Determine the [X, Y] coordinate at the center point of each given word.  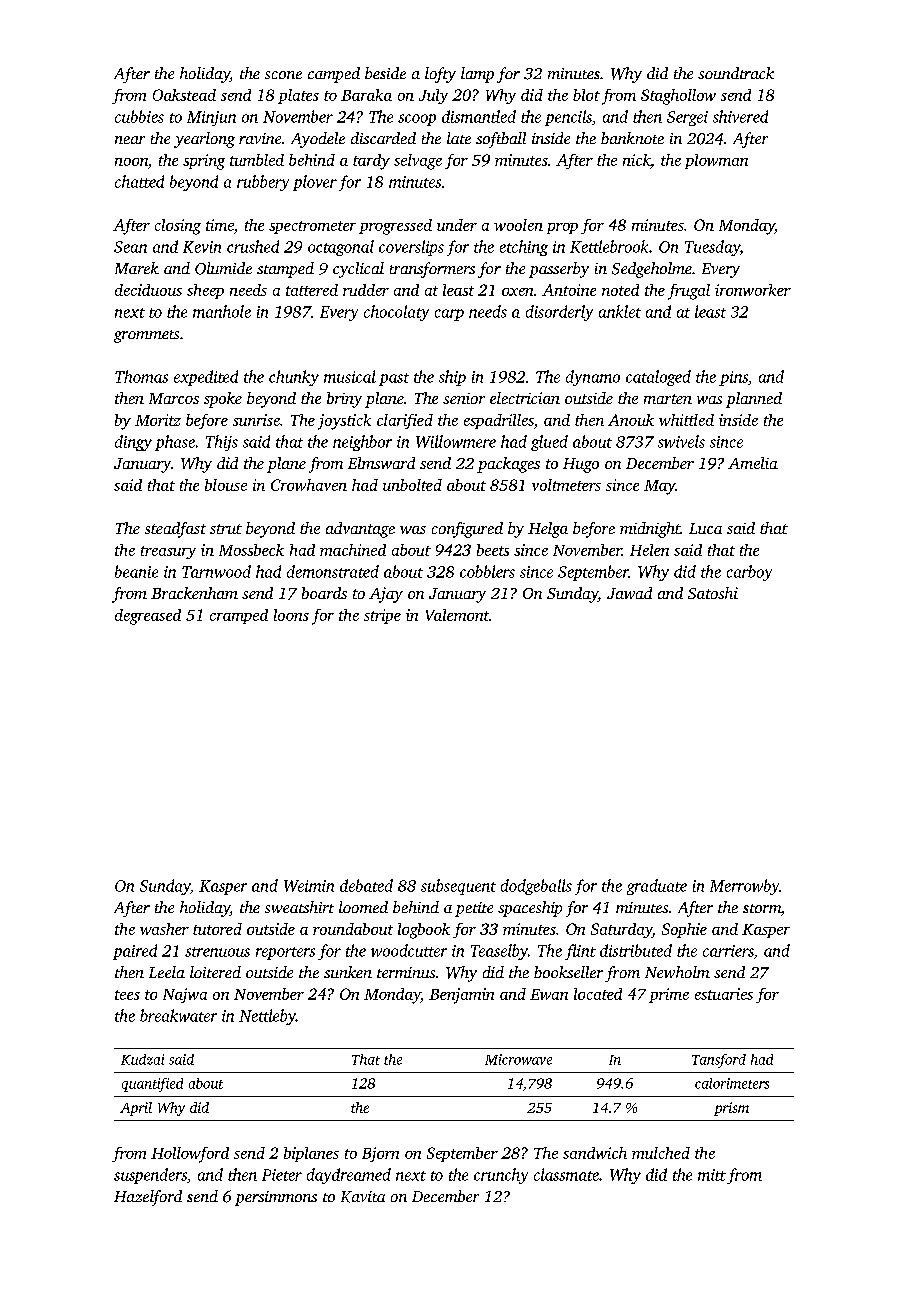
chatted [139, 181]
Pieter [282, 1175]
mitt [712, 1175]
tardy [371, 162]
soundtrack [736, 73]
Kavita [363, 1197]
